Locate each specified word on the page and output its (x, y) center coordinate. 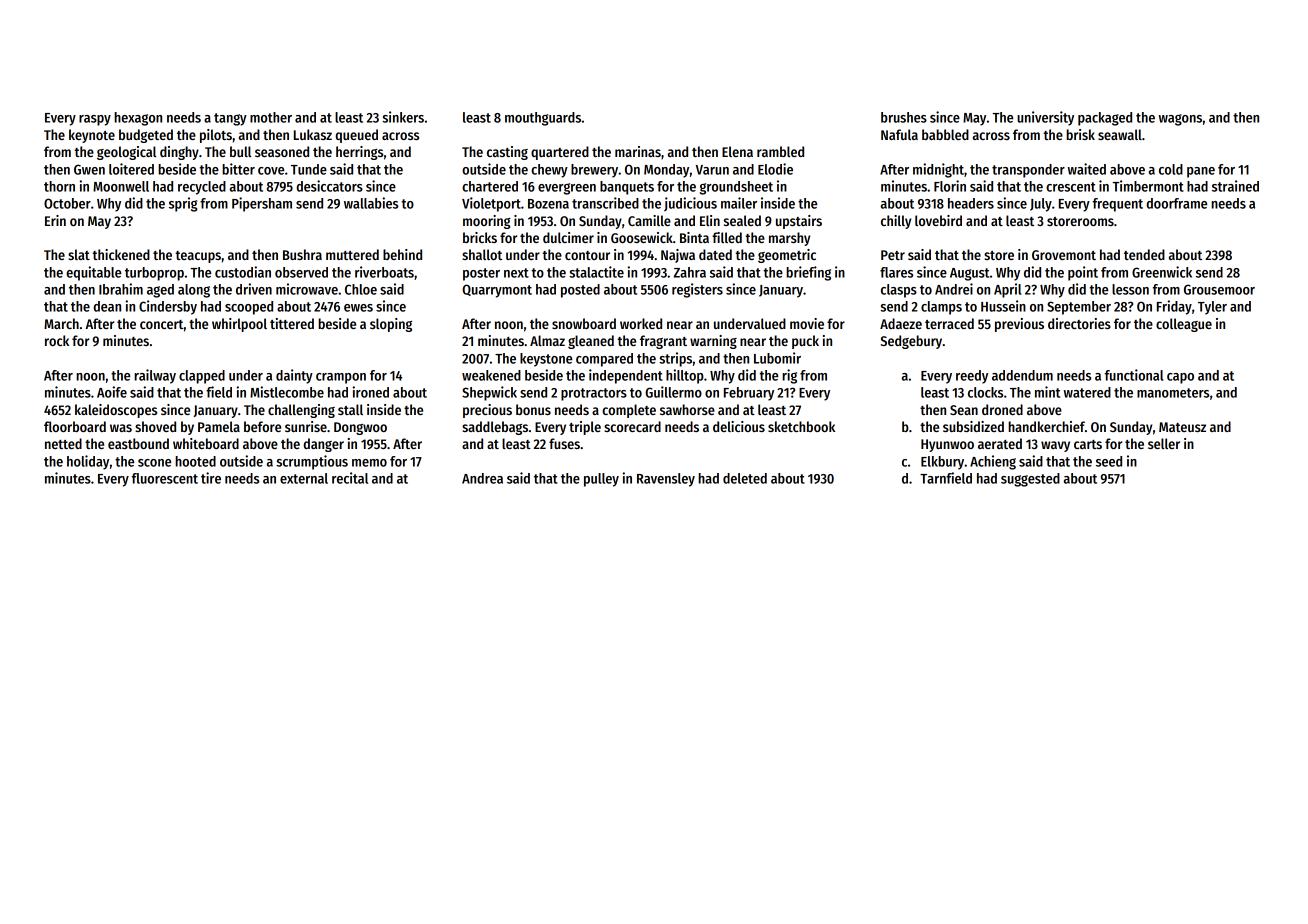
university (1045, 118)
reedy (972, 377)
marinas (638, 151)
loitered (131, 169)
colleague (1184, 325)
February (749, 394)
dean (107, 306)
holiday (88, 462)
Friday (1174, 307)
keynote (92, 136)
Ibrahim (121, 289)
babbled (945, 134)
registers (697, 290)
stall (350, 409)
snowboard (584, 323)
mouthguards (543, 119)
